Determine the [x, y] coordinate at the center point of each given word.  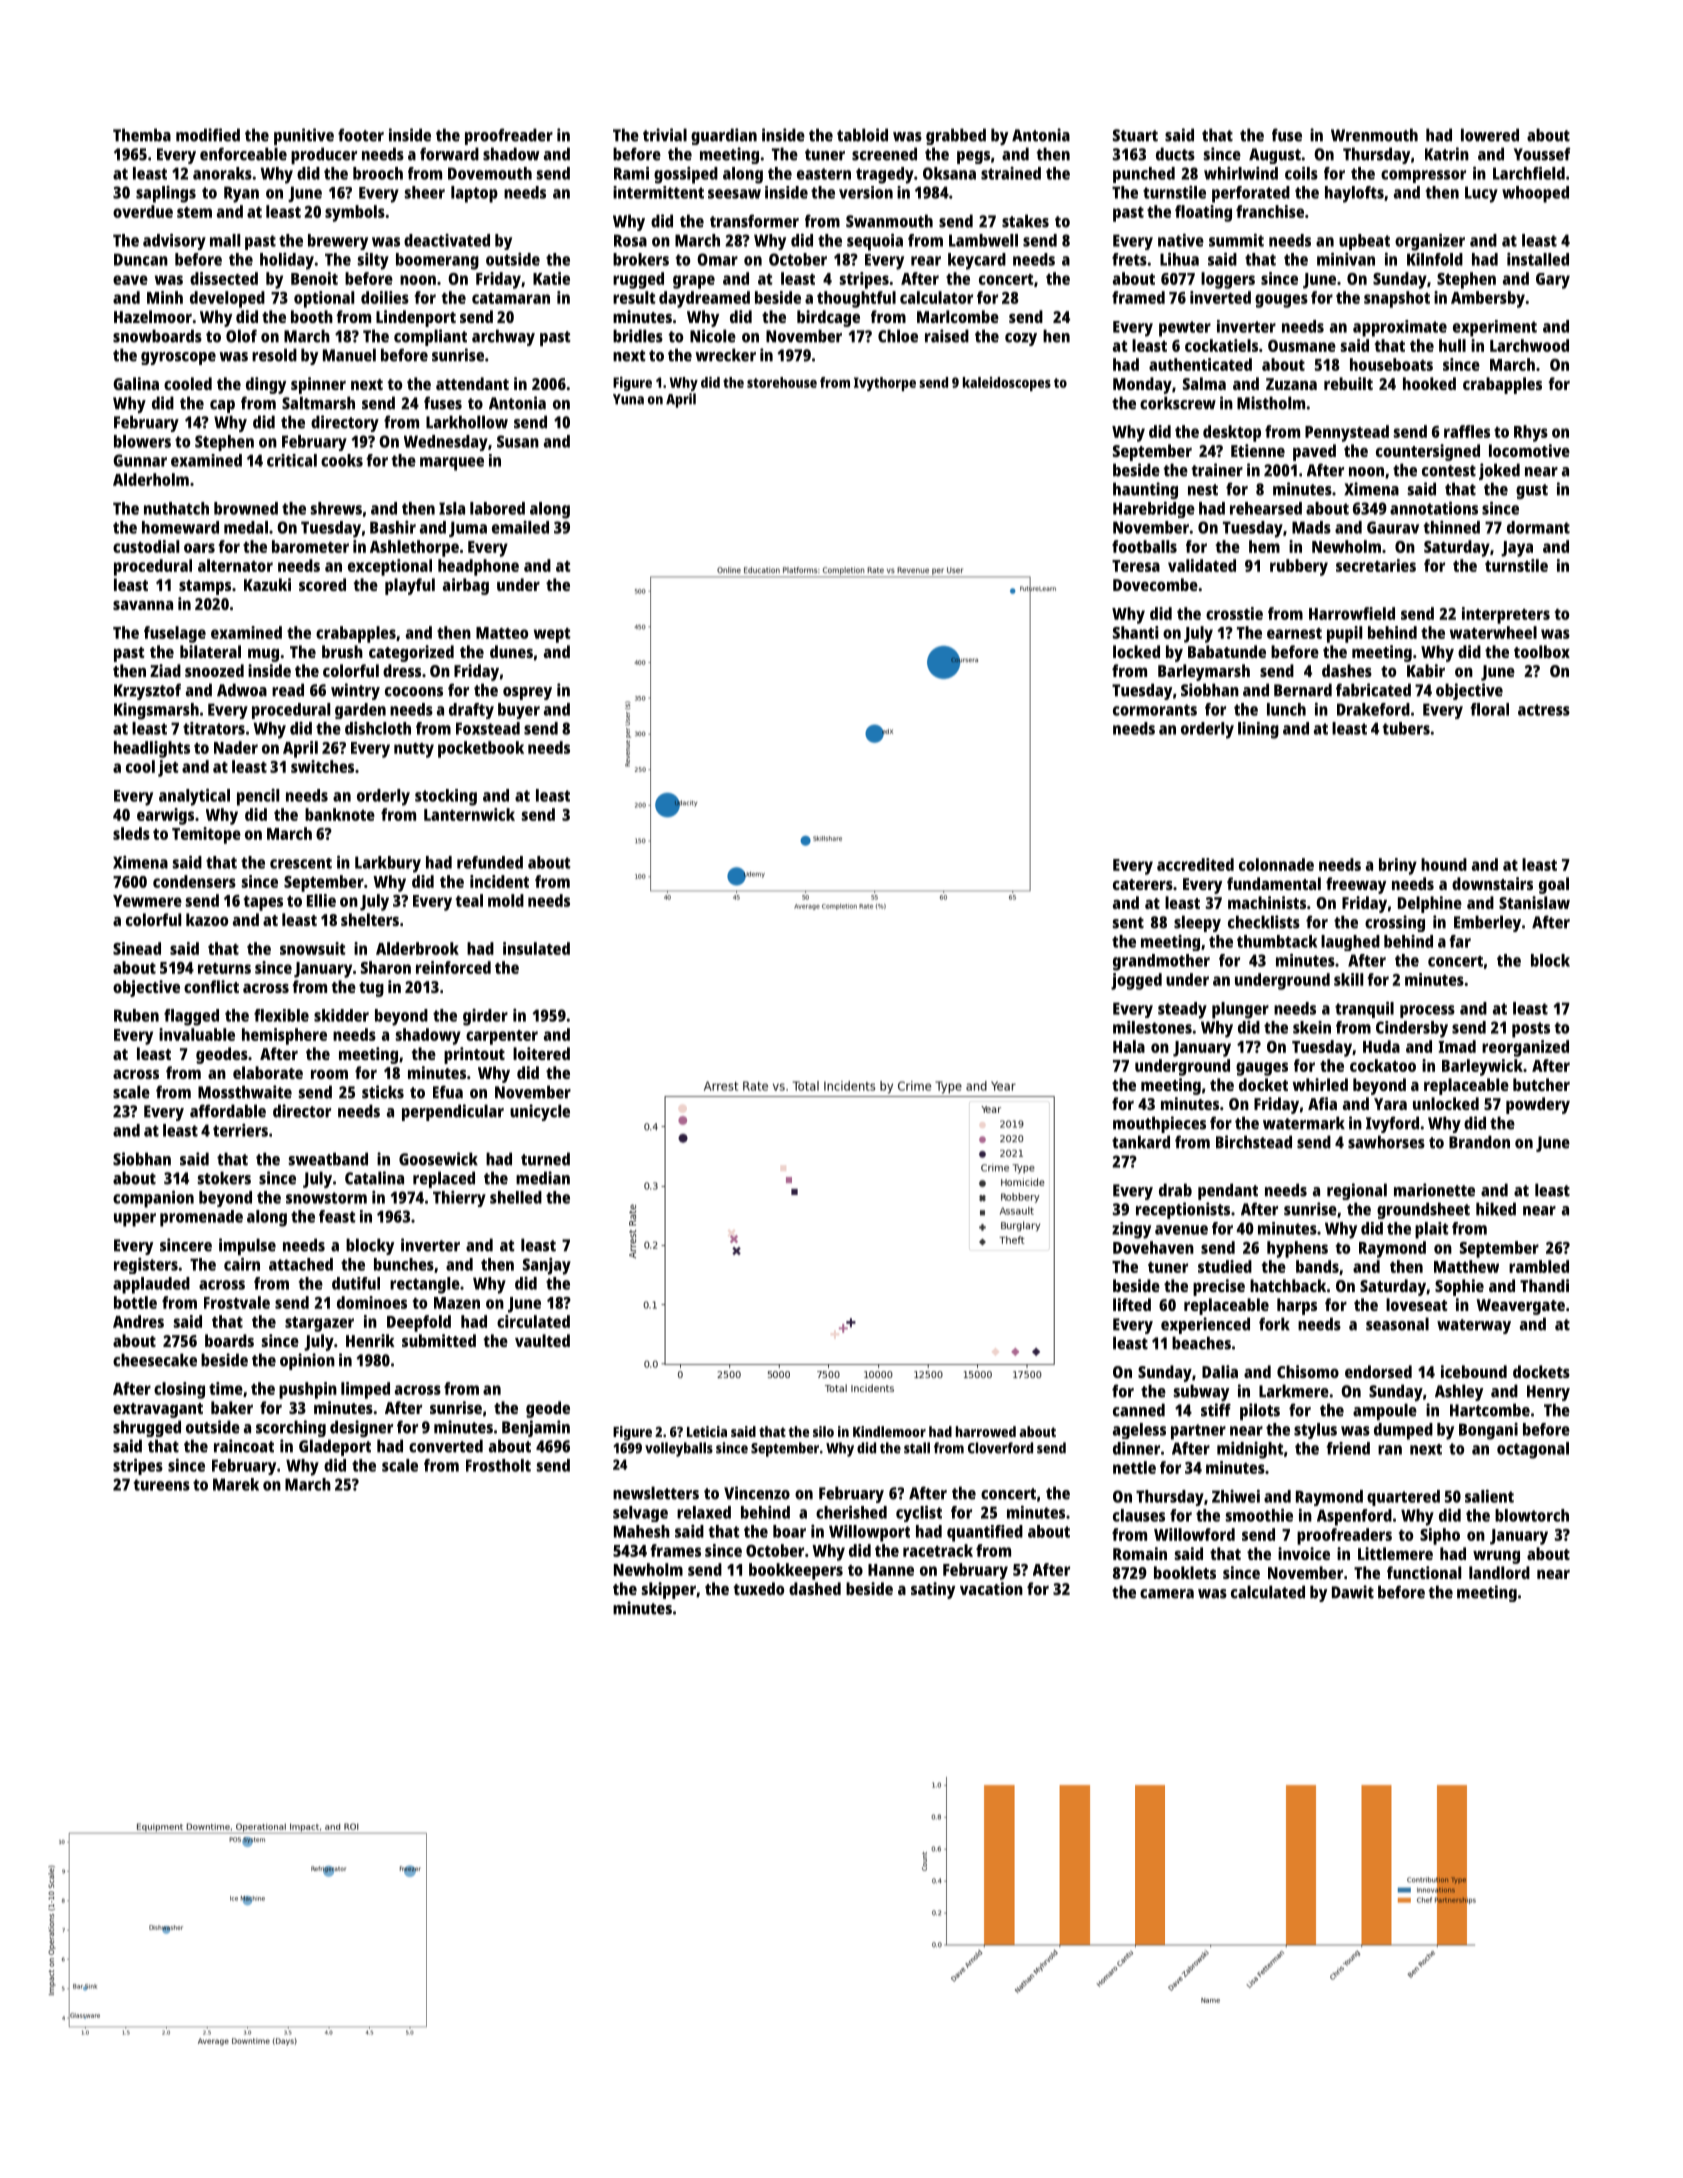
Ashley [1459, 1392]
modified [208, 135]
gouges [1281, 301]
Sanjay [547, 1266]
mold [506, 900]
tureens [162, 1485]
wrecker [725, 355]
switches [322, 766]
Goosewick [438, 1159]
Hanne [891, 1570]
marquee [452, 464]
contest [1449, 471]
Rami [631, 173]
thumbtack [1277, 941]
